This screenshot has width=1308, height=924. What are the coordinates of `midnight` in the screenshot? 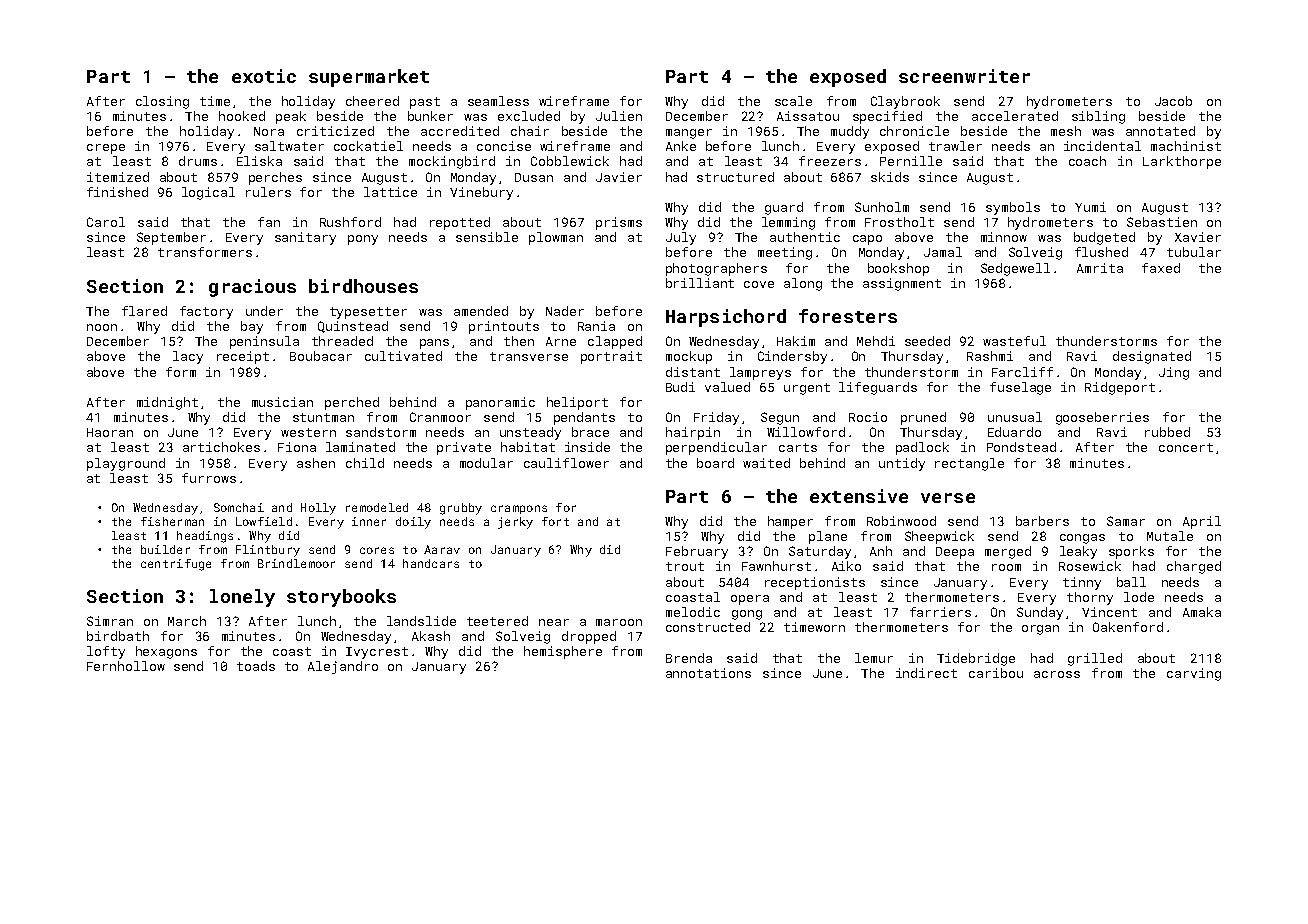 It's located at (167, 403).
